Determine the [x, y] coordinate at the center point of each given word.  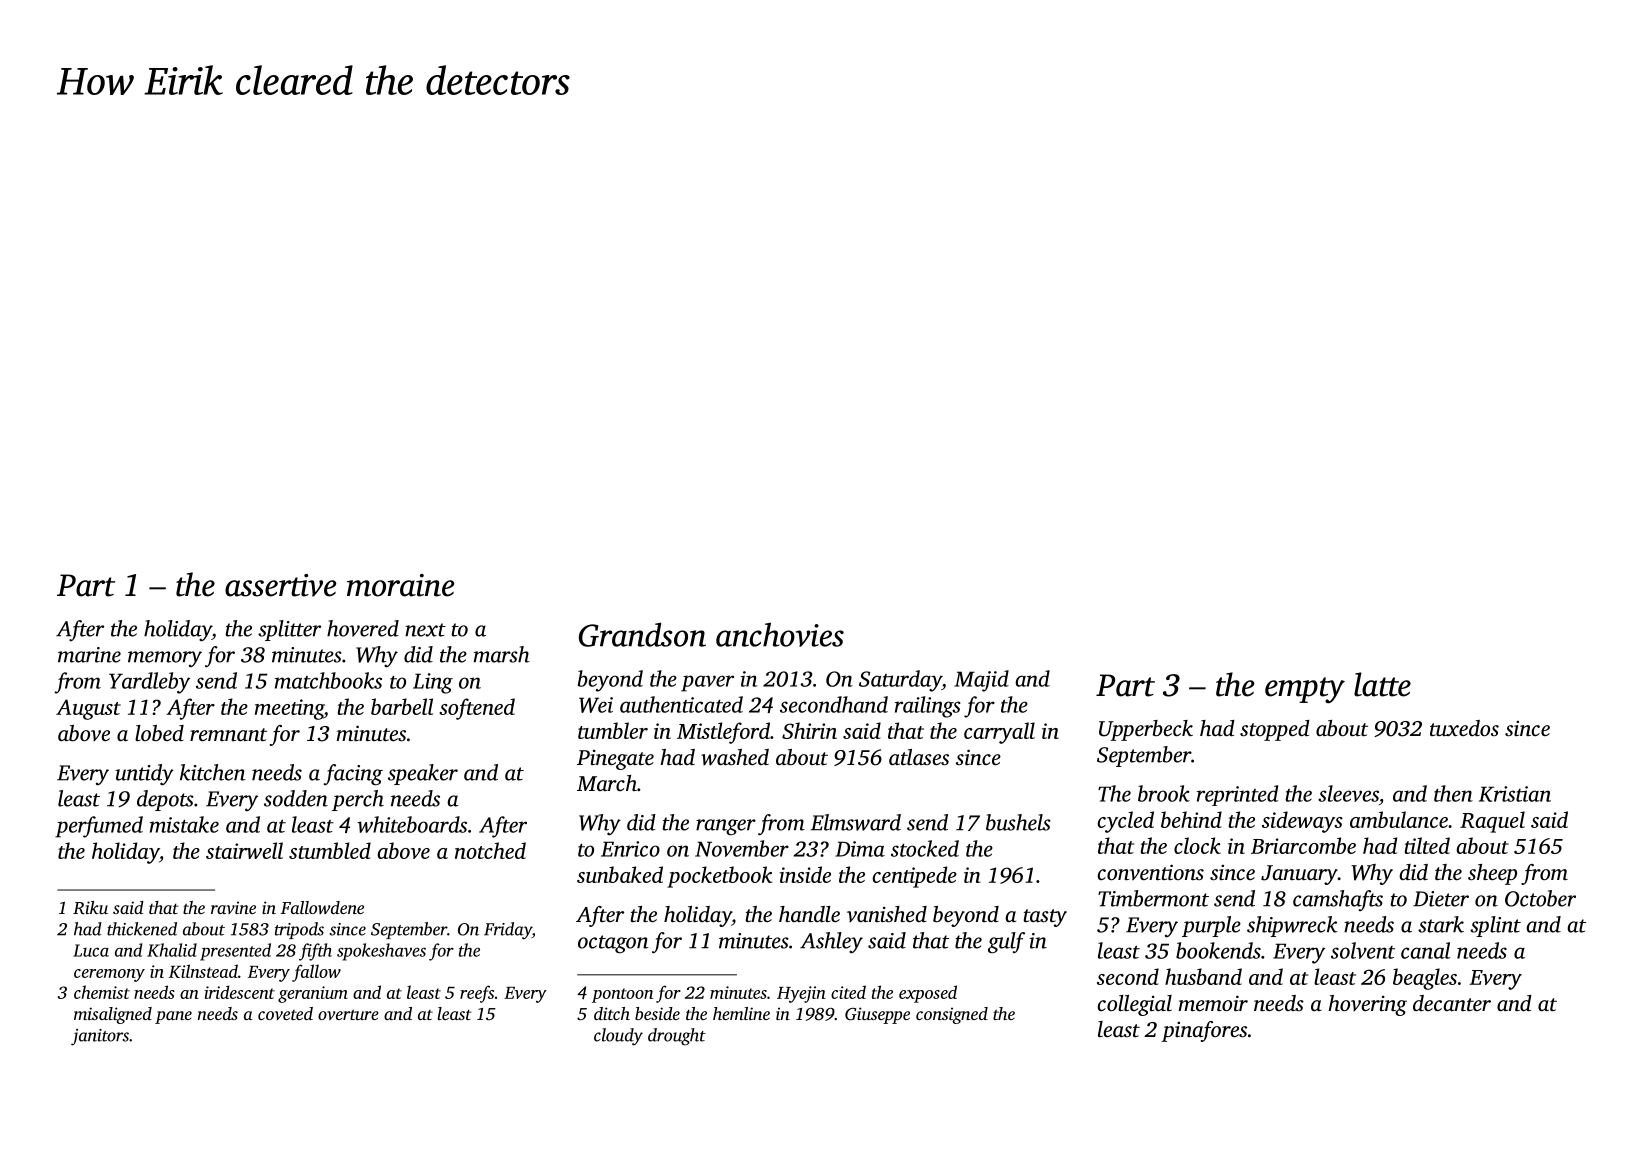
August [88, 709]
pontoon [622, 995]
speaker [423, 774]
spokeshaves [381, 952]
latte [1382, 684]
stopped [1275, 730]
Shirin [809, 730]
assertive [281, 585]
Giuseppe [877, 1015]
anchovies [780, 634]
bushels [1018, 822]
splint [1495, 926]
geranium [313, 994]
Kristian [1515, 794]
